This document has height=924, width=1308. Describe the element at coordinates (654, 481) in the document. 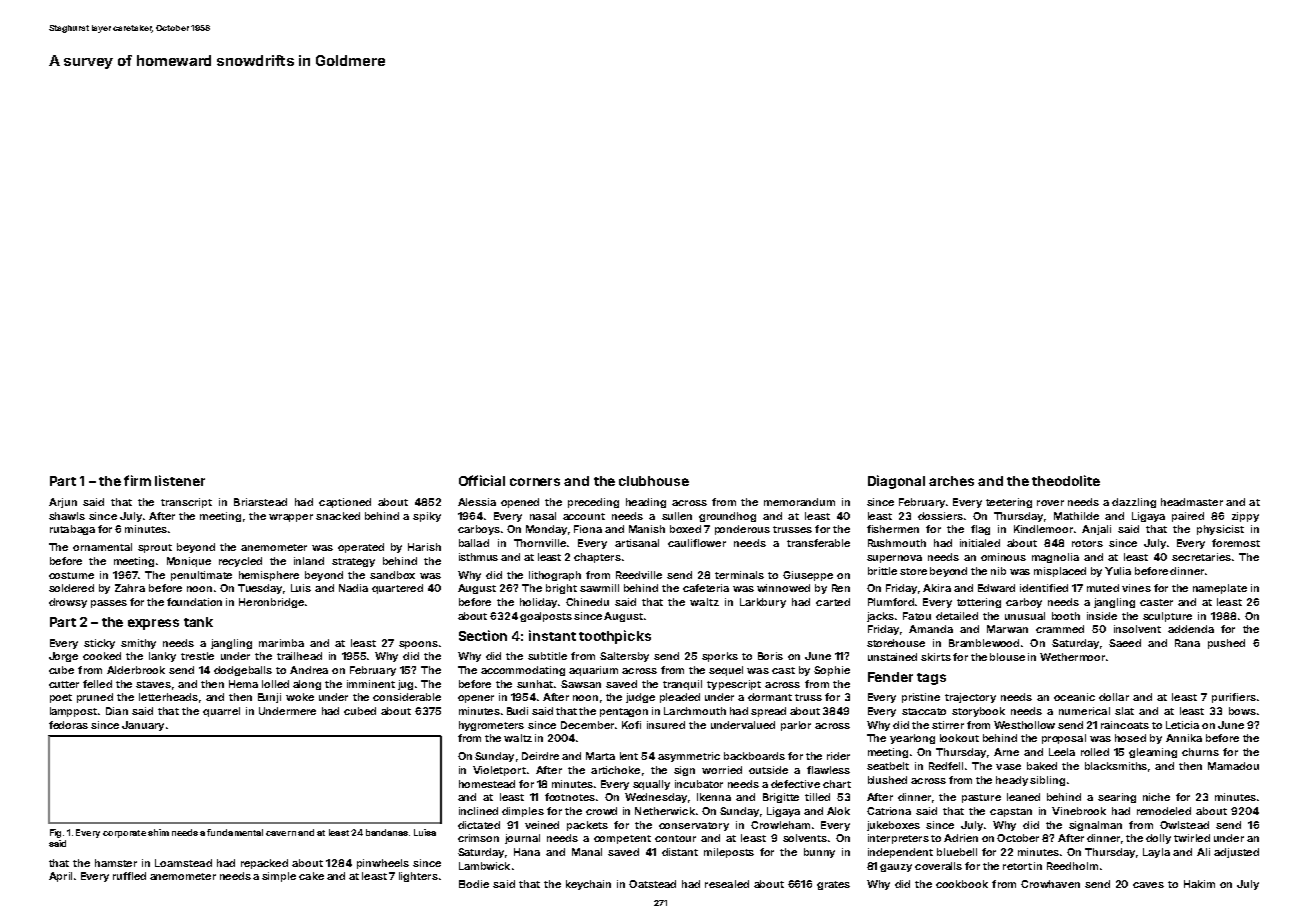

I see `clubhouse` at that location.
